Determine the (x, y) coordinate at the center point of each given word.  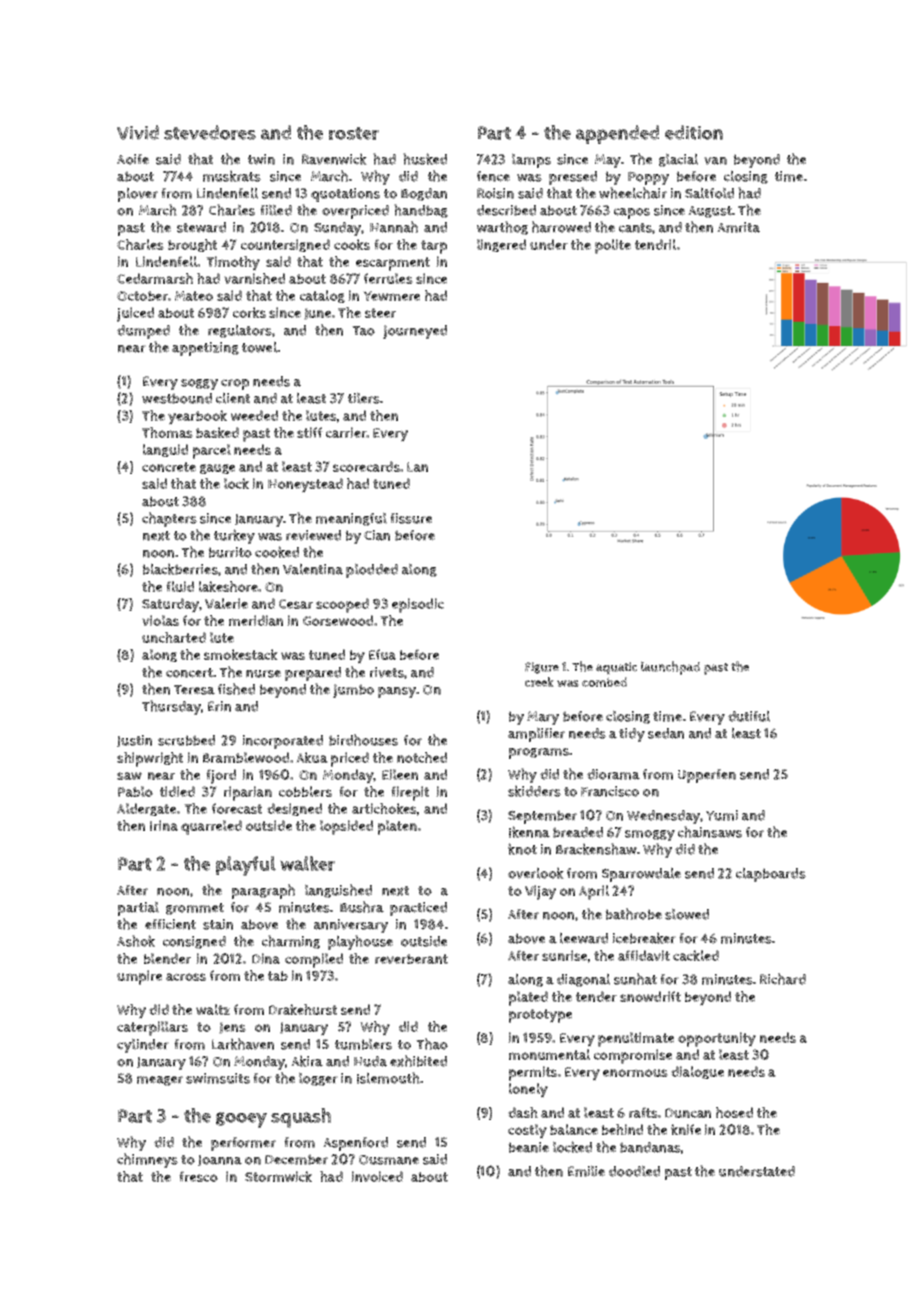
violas (160, 620)
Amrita (738, 227)
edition (694, 132)
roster (354, 133)
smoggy (650, 835)
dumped (143, 332)
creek (539, 682)
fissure (411, 518)
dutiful (749, 716)
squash (301, 1118)
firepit (410, 793)
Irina (164, 825)
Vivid (138, 132)
